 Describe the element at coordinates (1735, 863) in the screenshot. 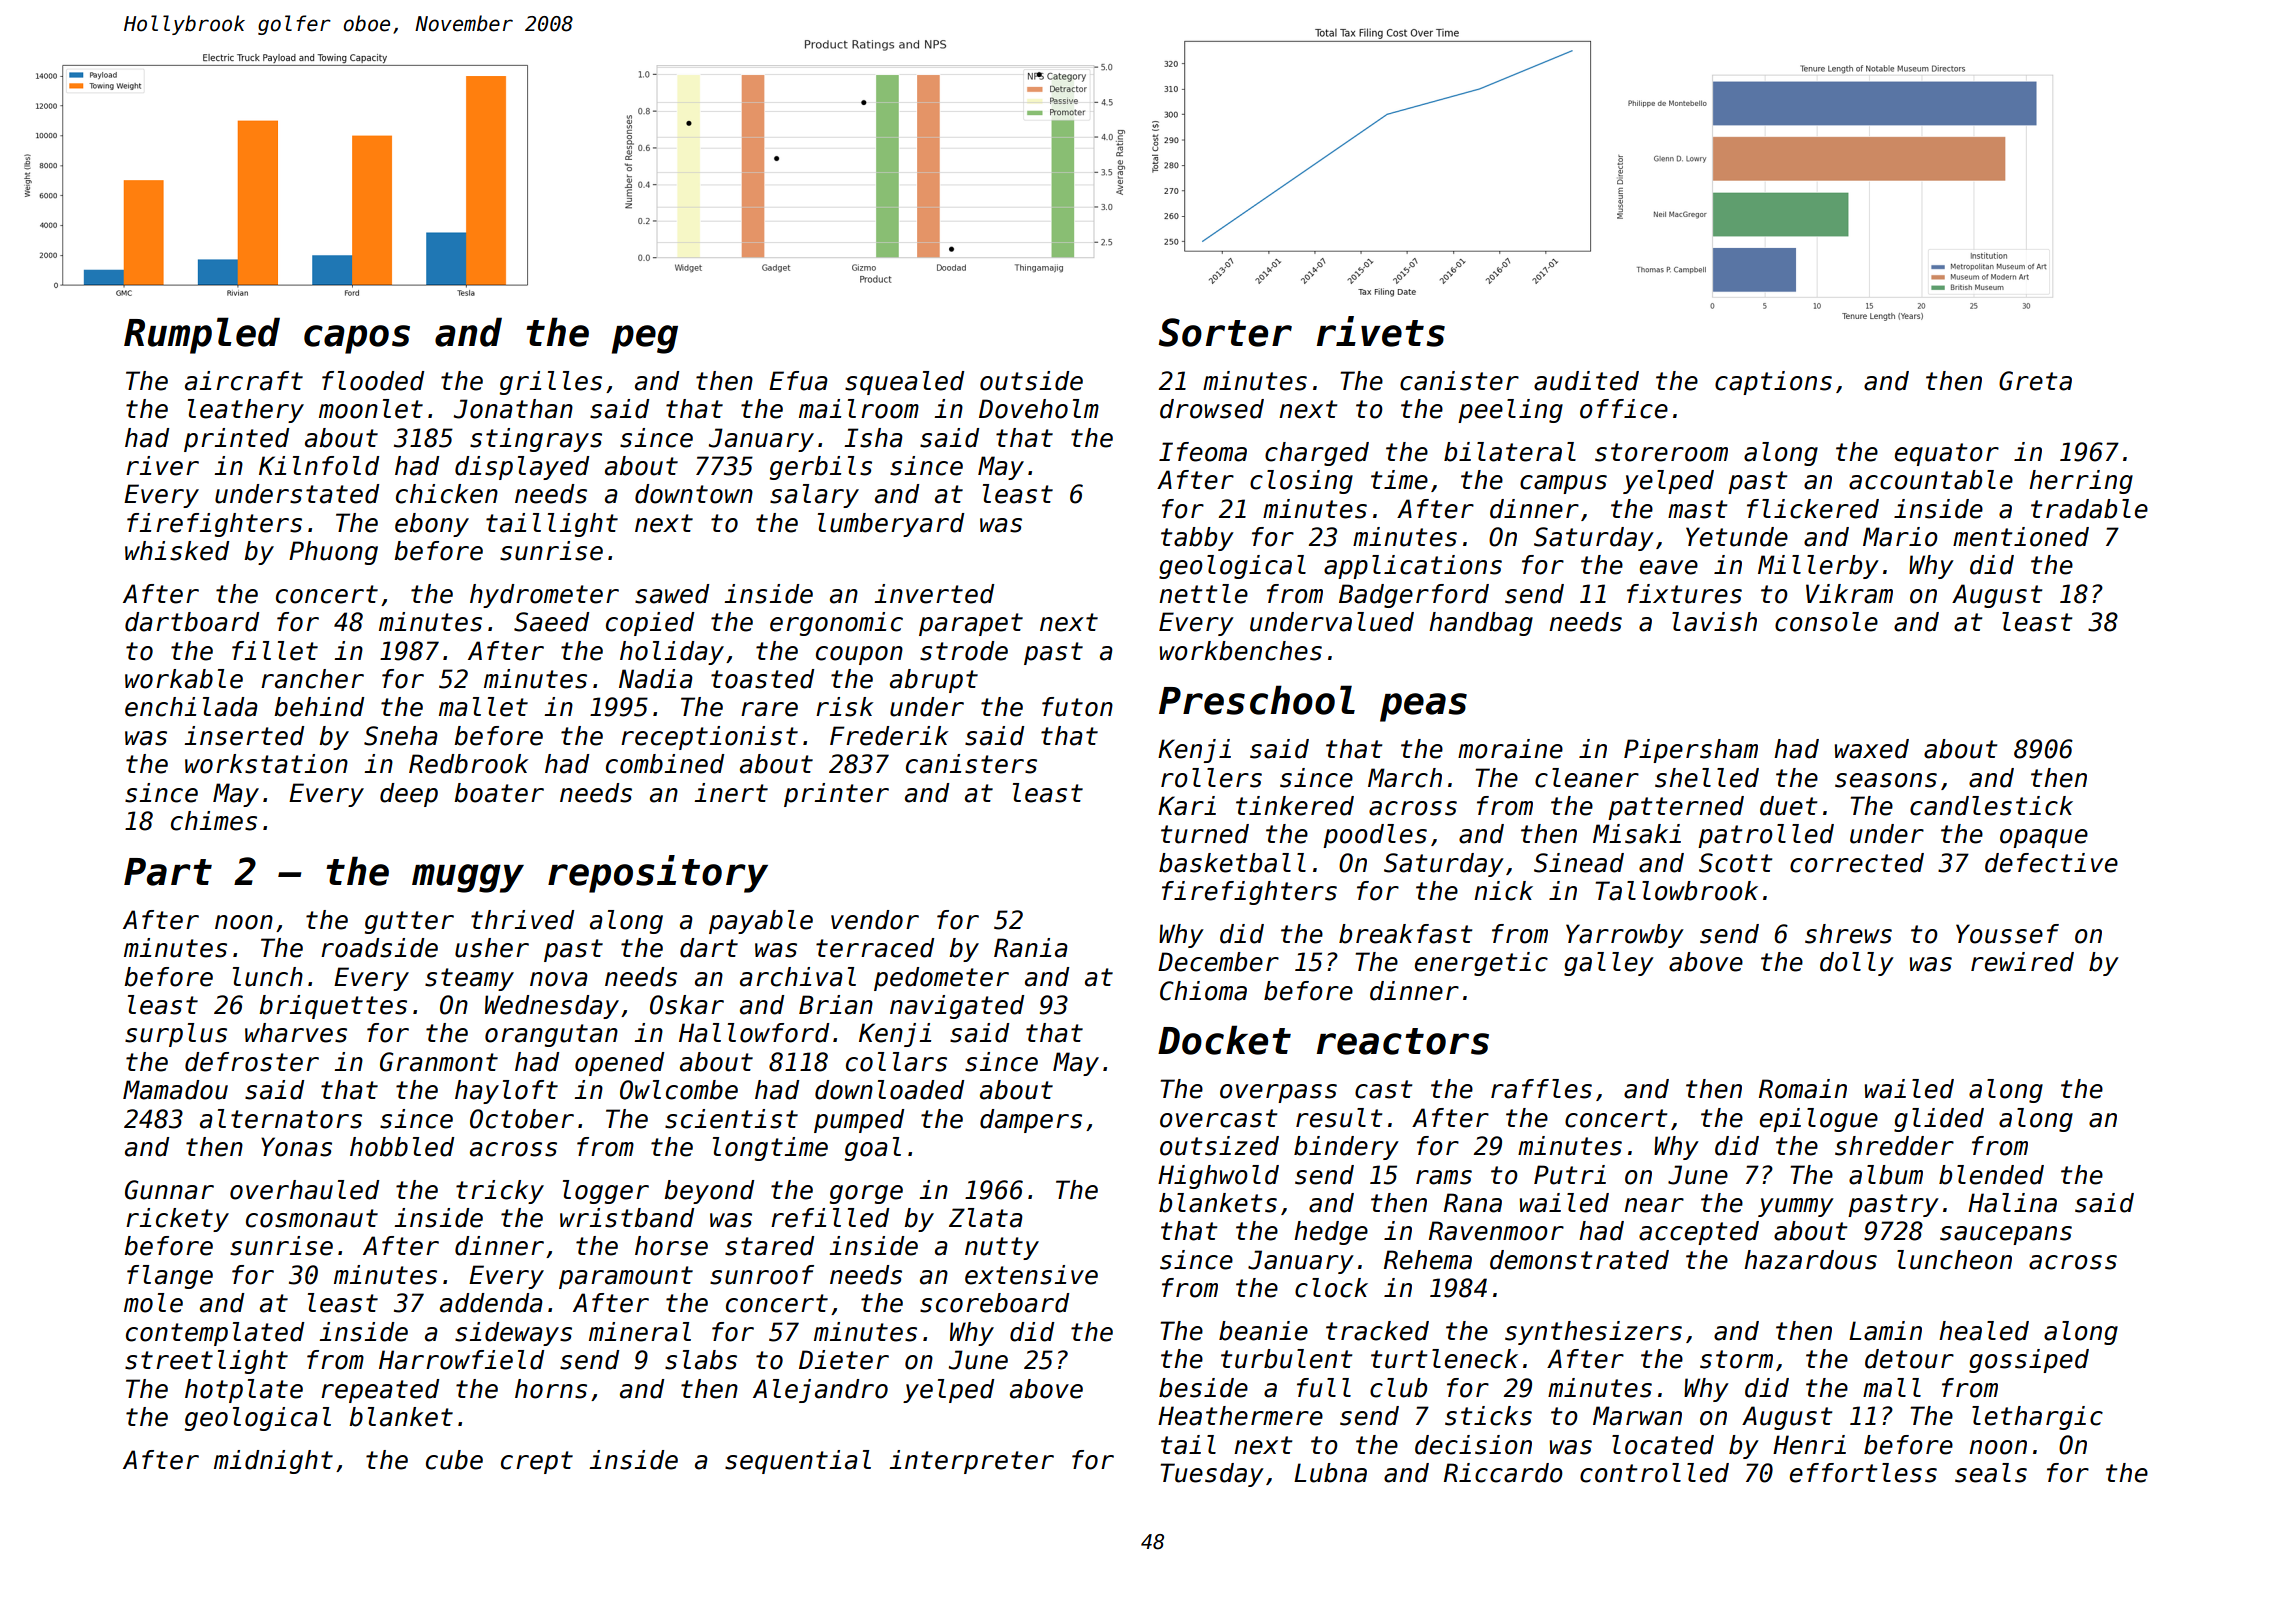

I see `Scott` at that location.
